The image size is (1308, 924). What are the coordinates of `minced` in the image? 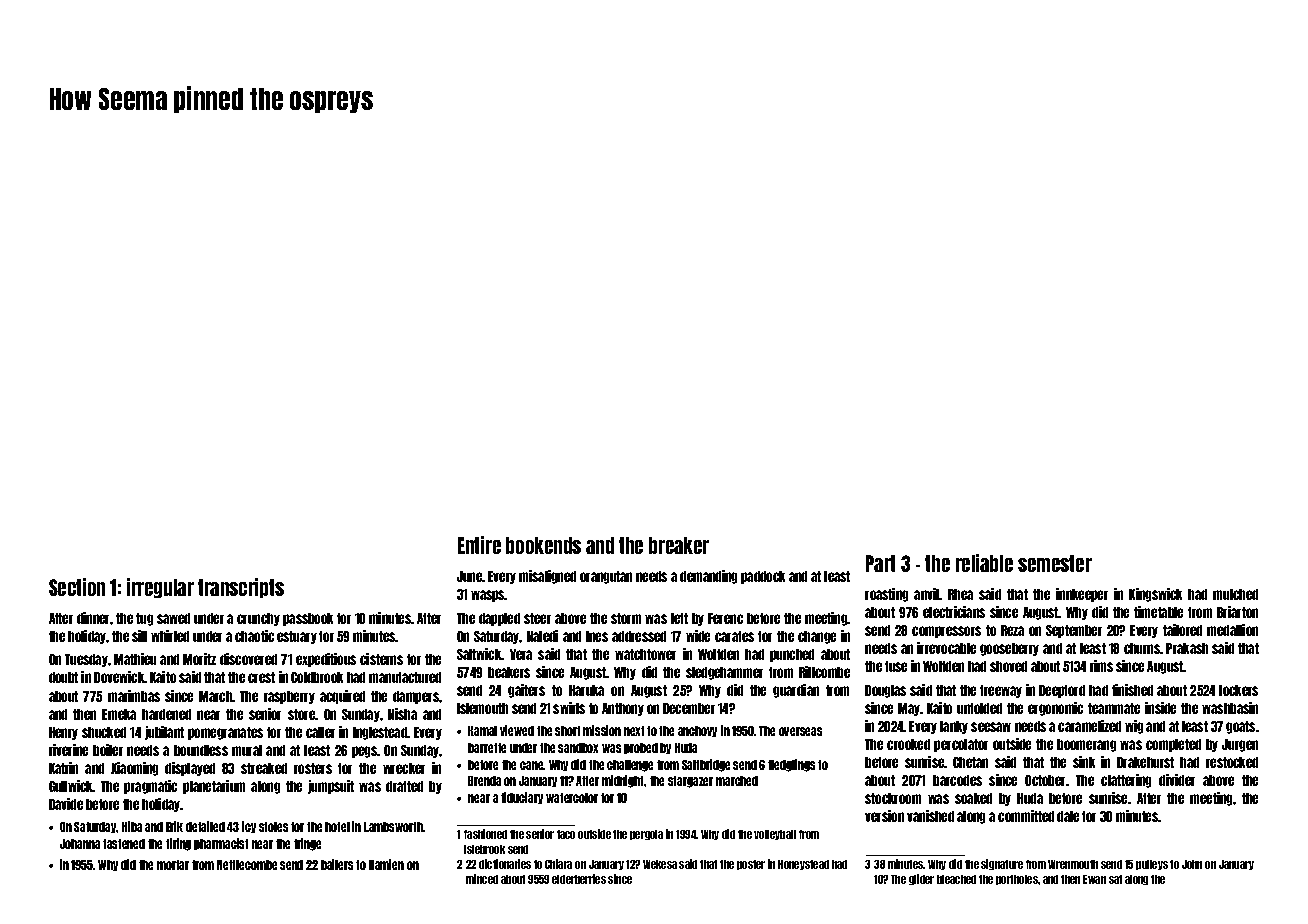 It's located at (482, 879).
